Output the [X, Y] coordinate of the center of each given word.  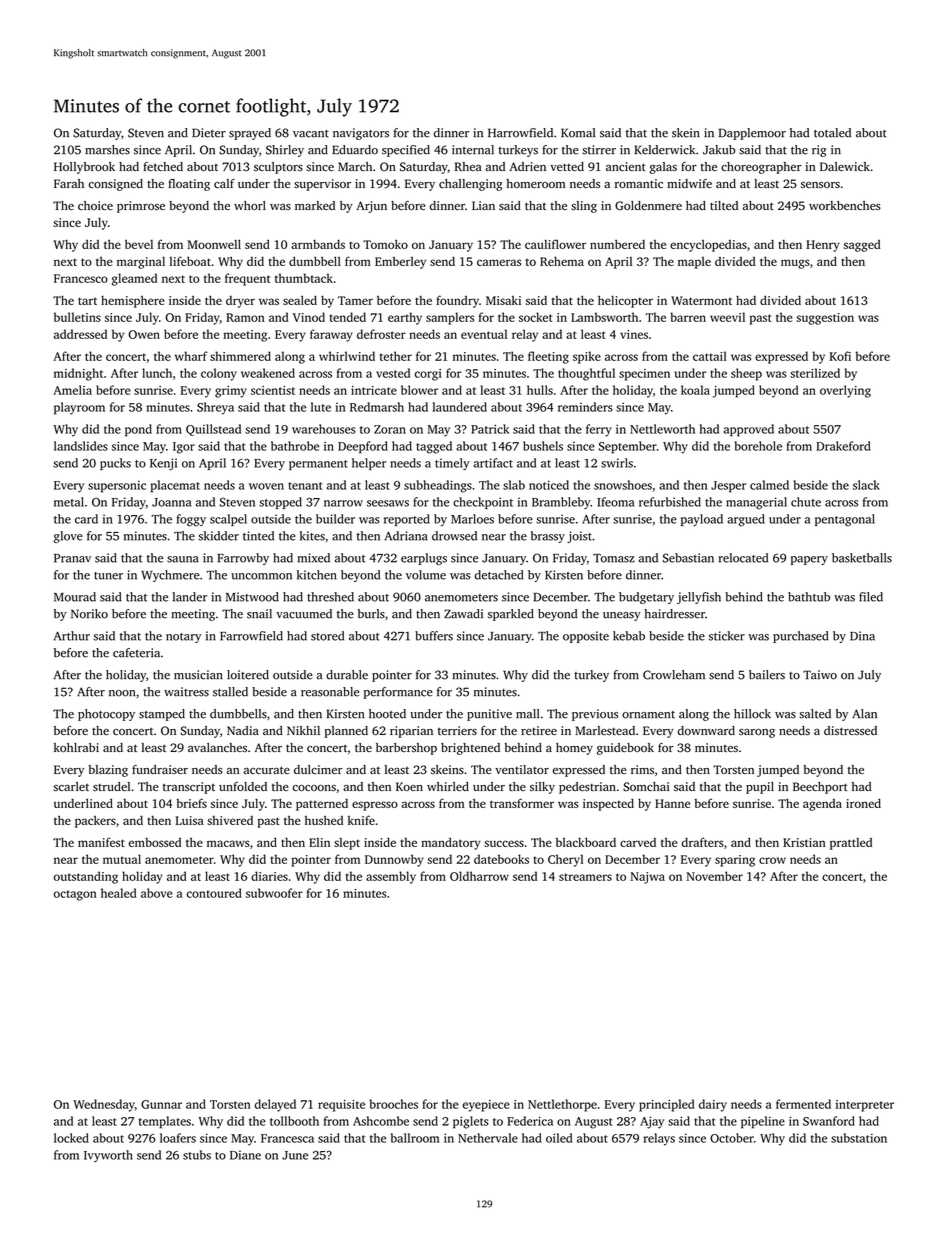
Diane [245, 1155]
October [732, 1138]
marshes [107, 150]
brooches [394, 1104]
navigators [361, 134]
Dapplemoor [752, 134]
